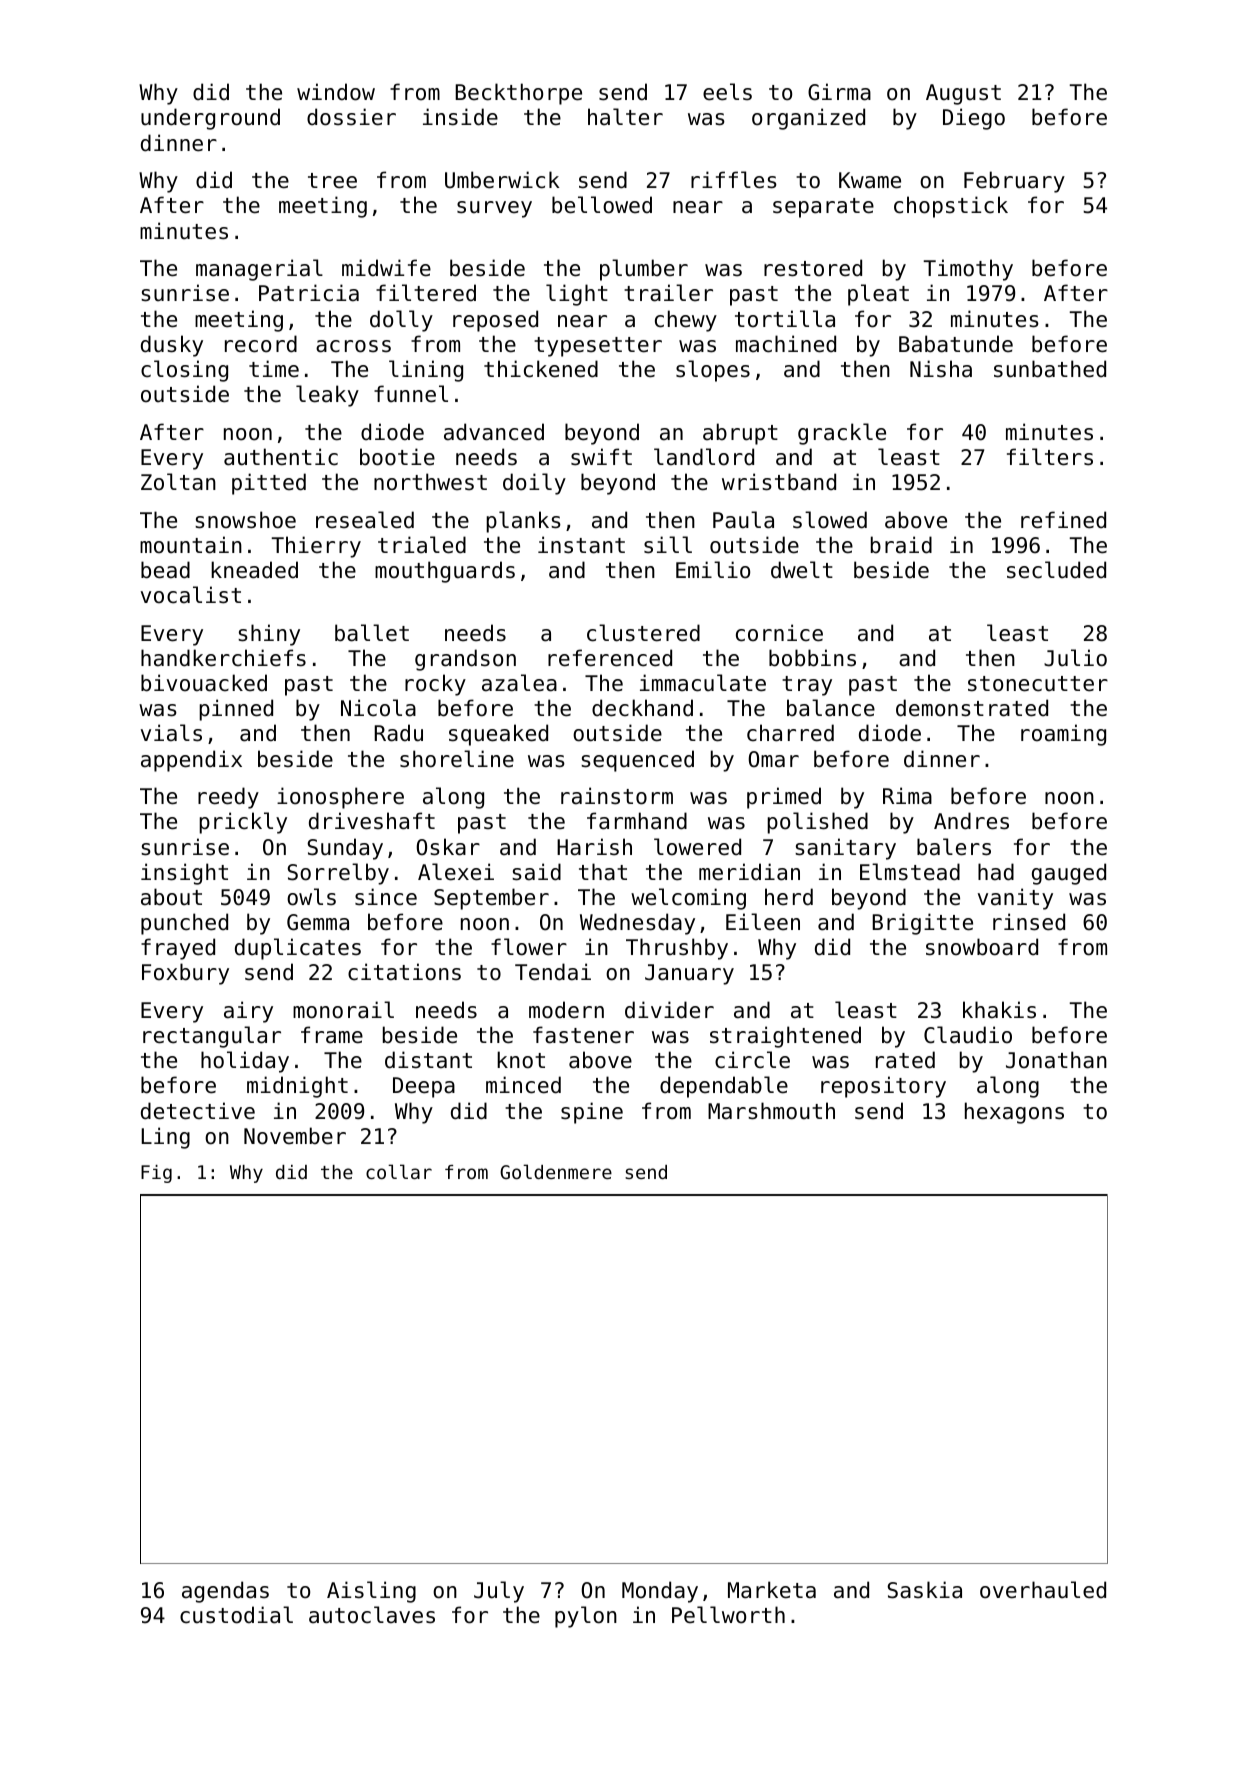  What do you see at coordinates (171, 897) in the page?
I see `about` at bounding box center [171, 897].
